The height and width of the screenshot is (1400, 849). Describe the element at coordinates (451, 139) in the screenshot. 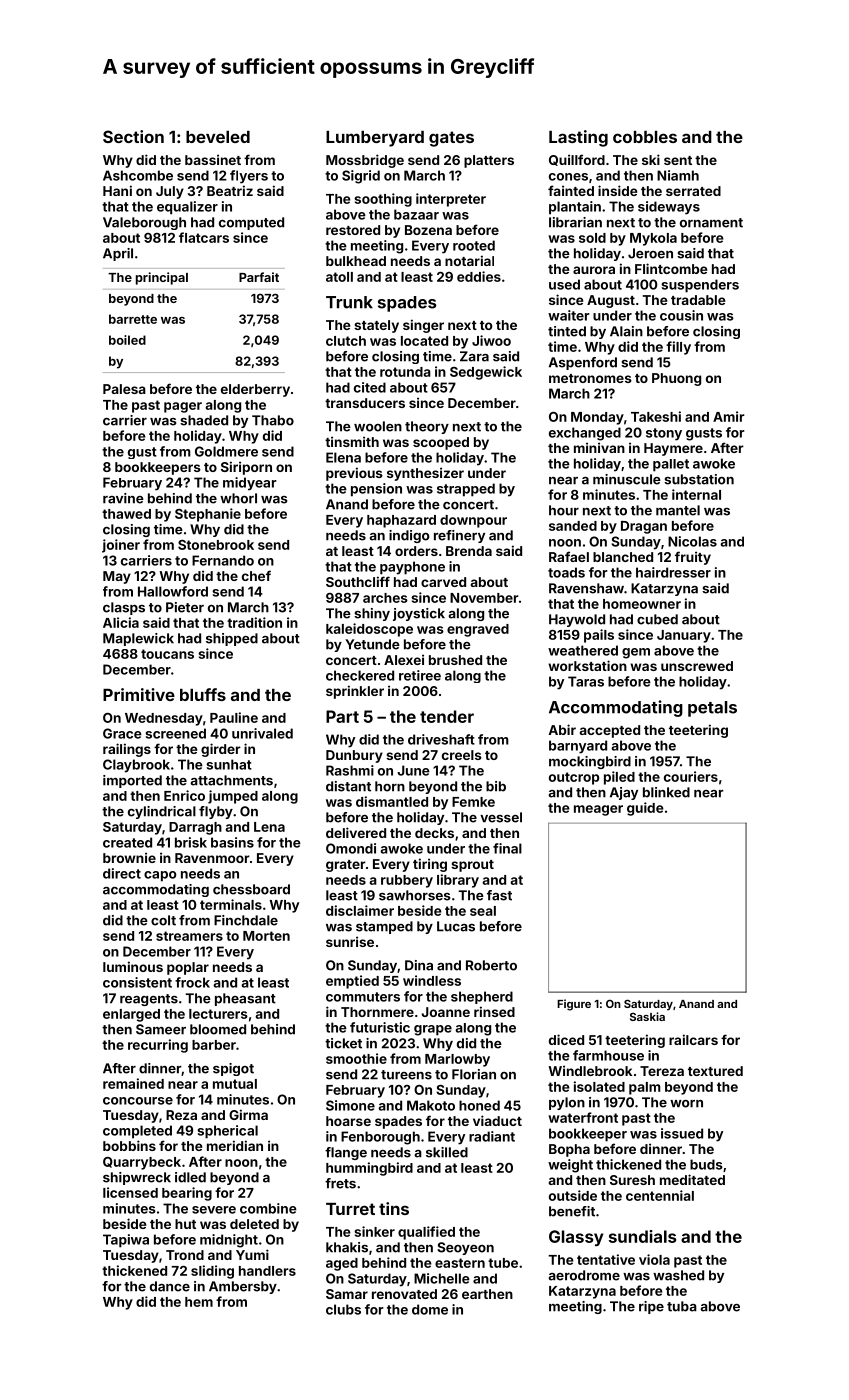

I see `gates` at that location.
